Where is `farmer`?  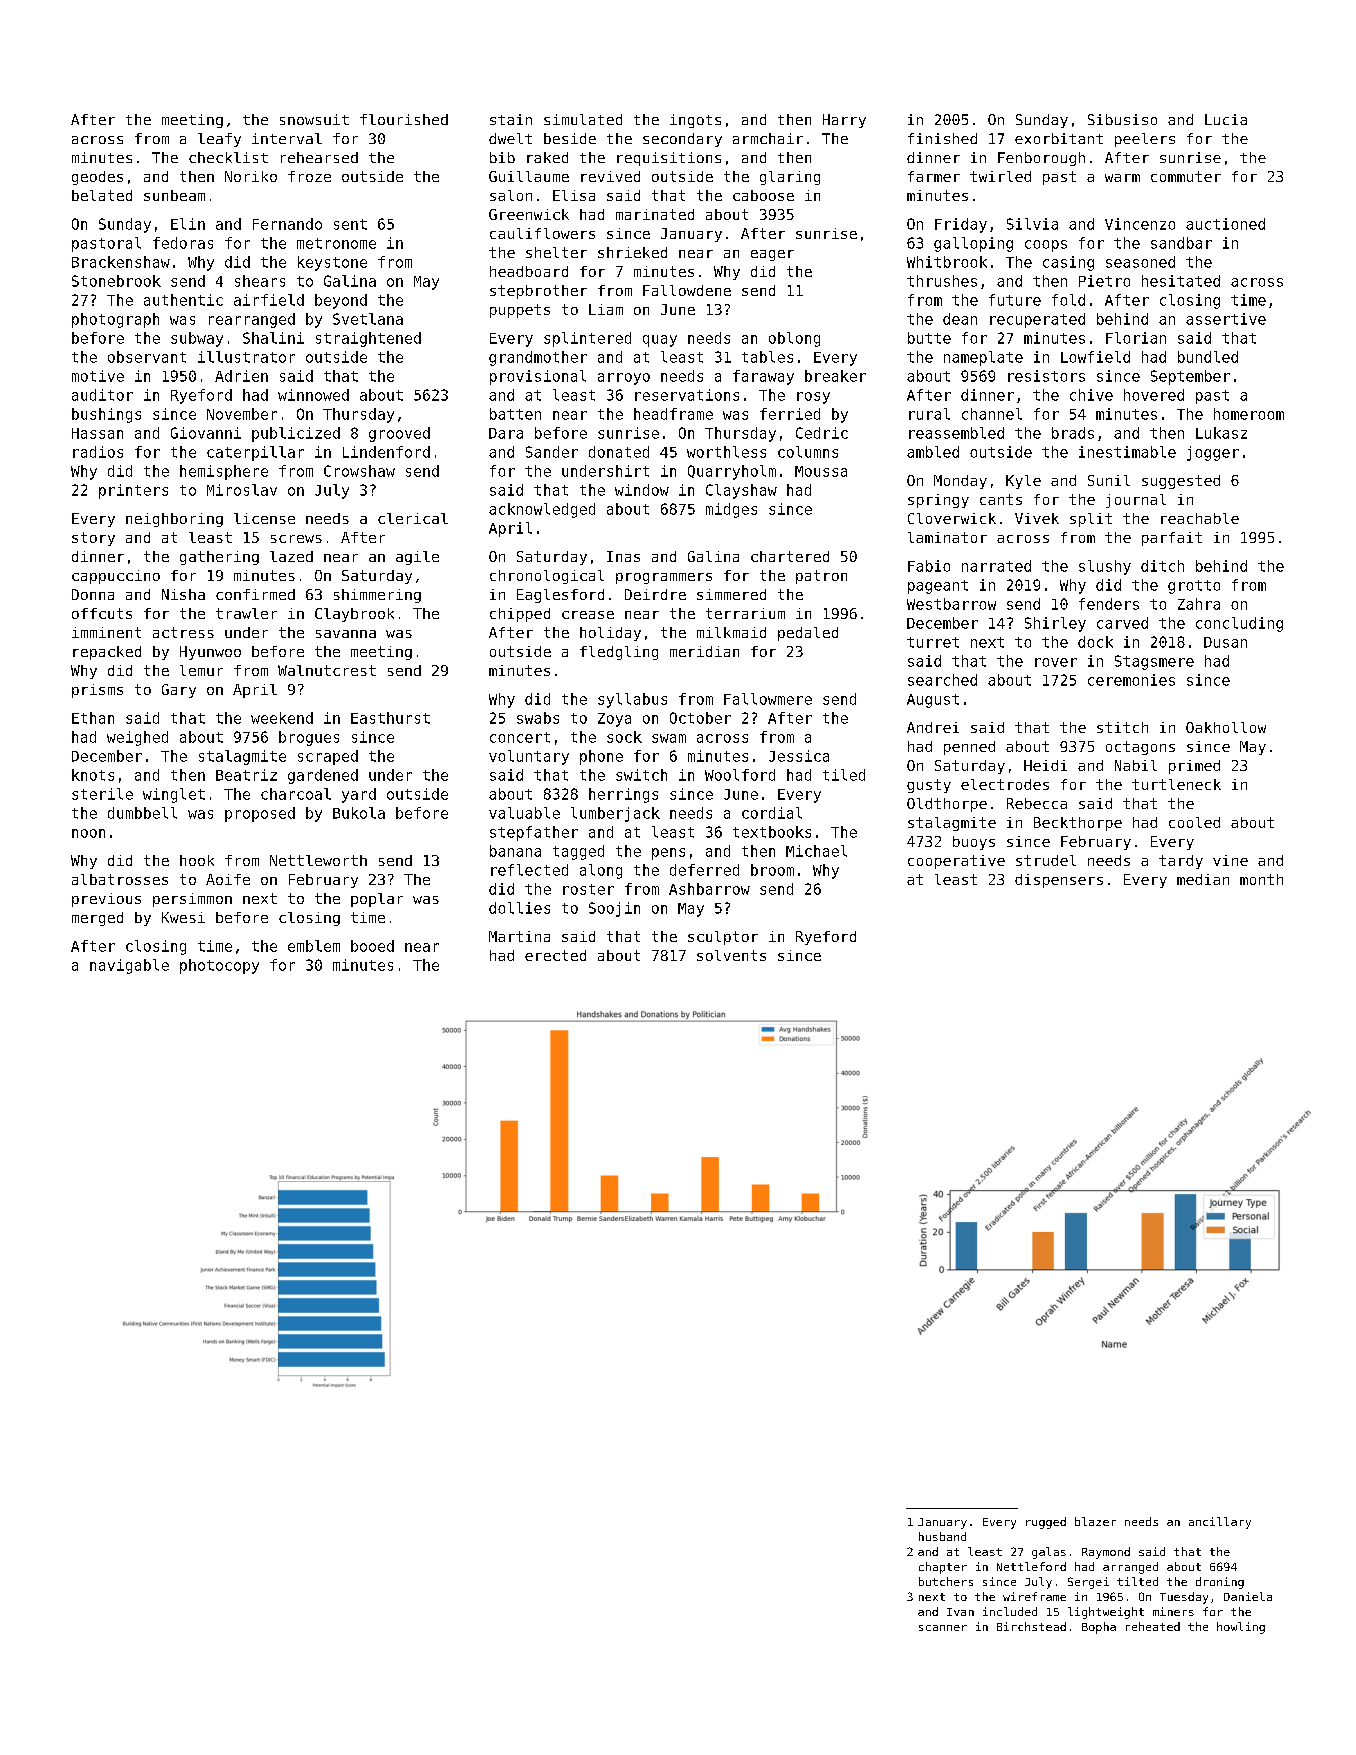
farmer is located at coordinates (934, 176).
